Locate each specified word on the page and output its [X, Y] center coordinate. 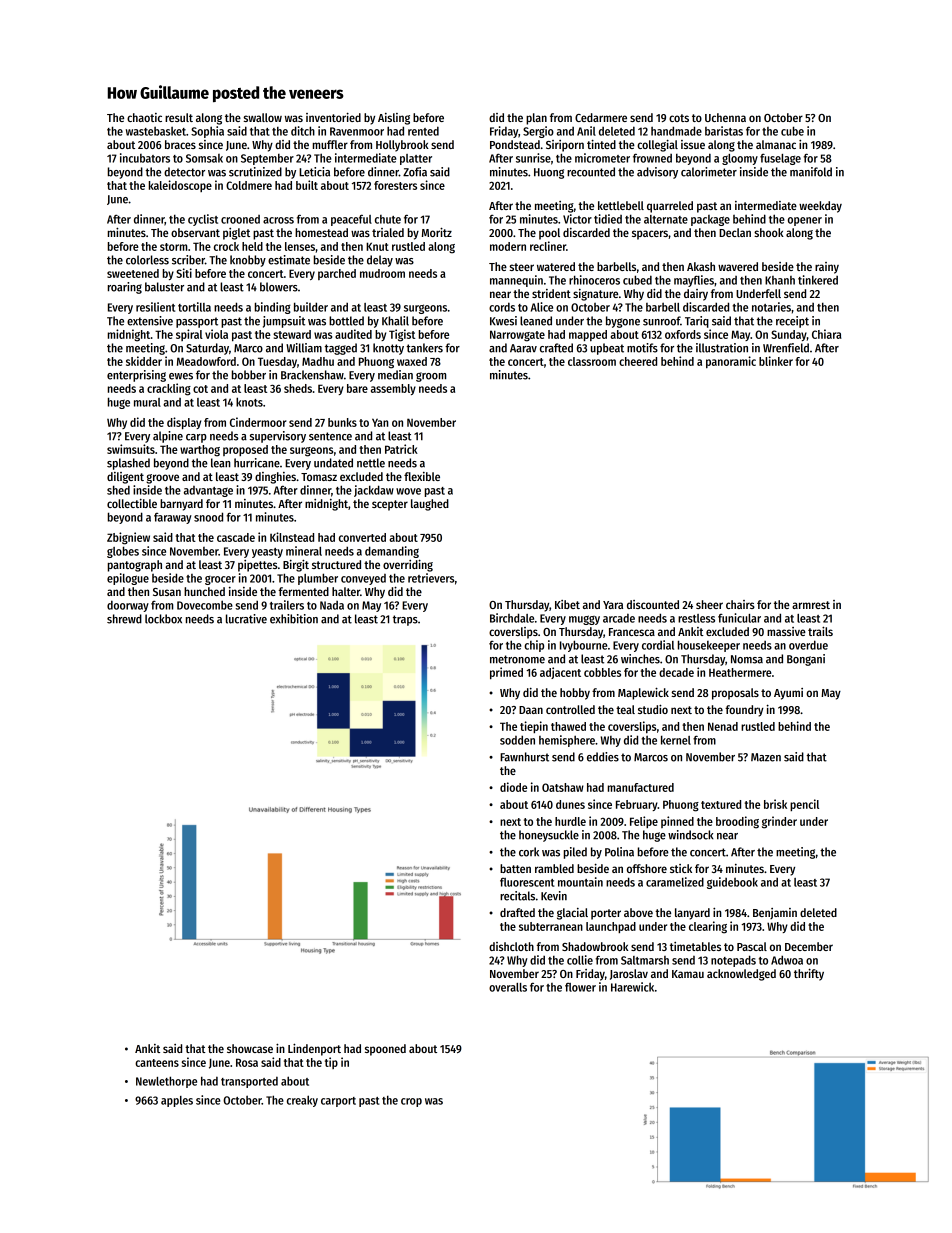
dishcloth [511, 946]
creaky [302, 1101]
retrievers [431, 578]
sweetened [133, 273]
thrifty [809, 974]
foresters [395, 185]
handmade [676, 131]
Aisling [394, 119]
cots [679, 118]
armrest [811, 605]
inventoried [333, 117]
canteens [157, 1063]
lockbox [163, 619]
